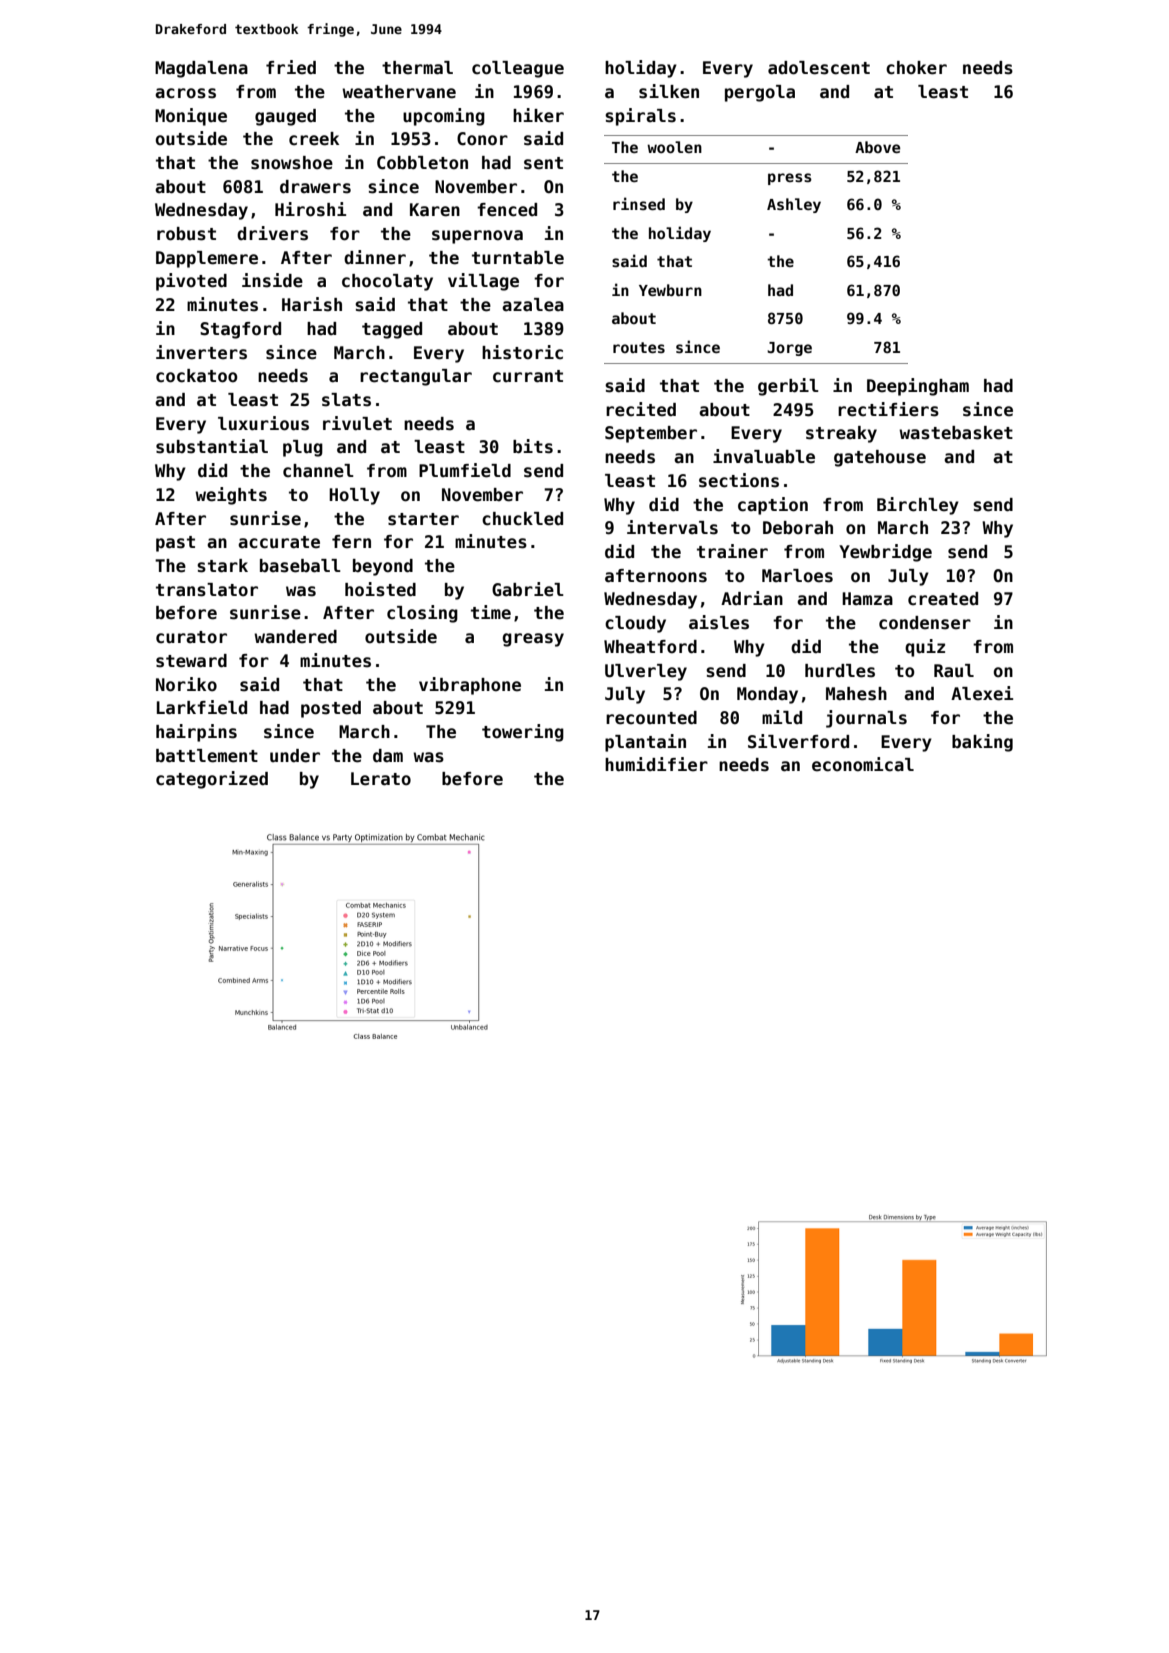  What do you see at coordinates (866, 719) in the image?
I see `journals` at bounding box center [866, 719].
